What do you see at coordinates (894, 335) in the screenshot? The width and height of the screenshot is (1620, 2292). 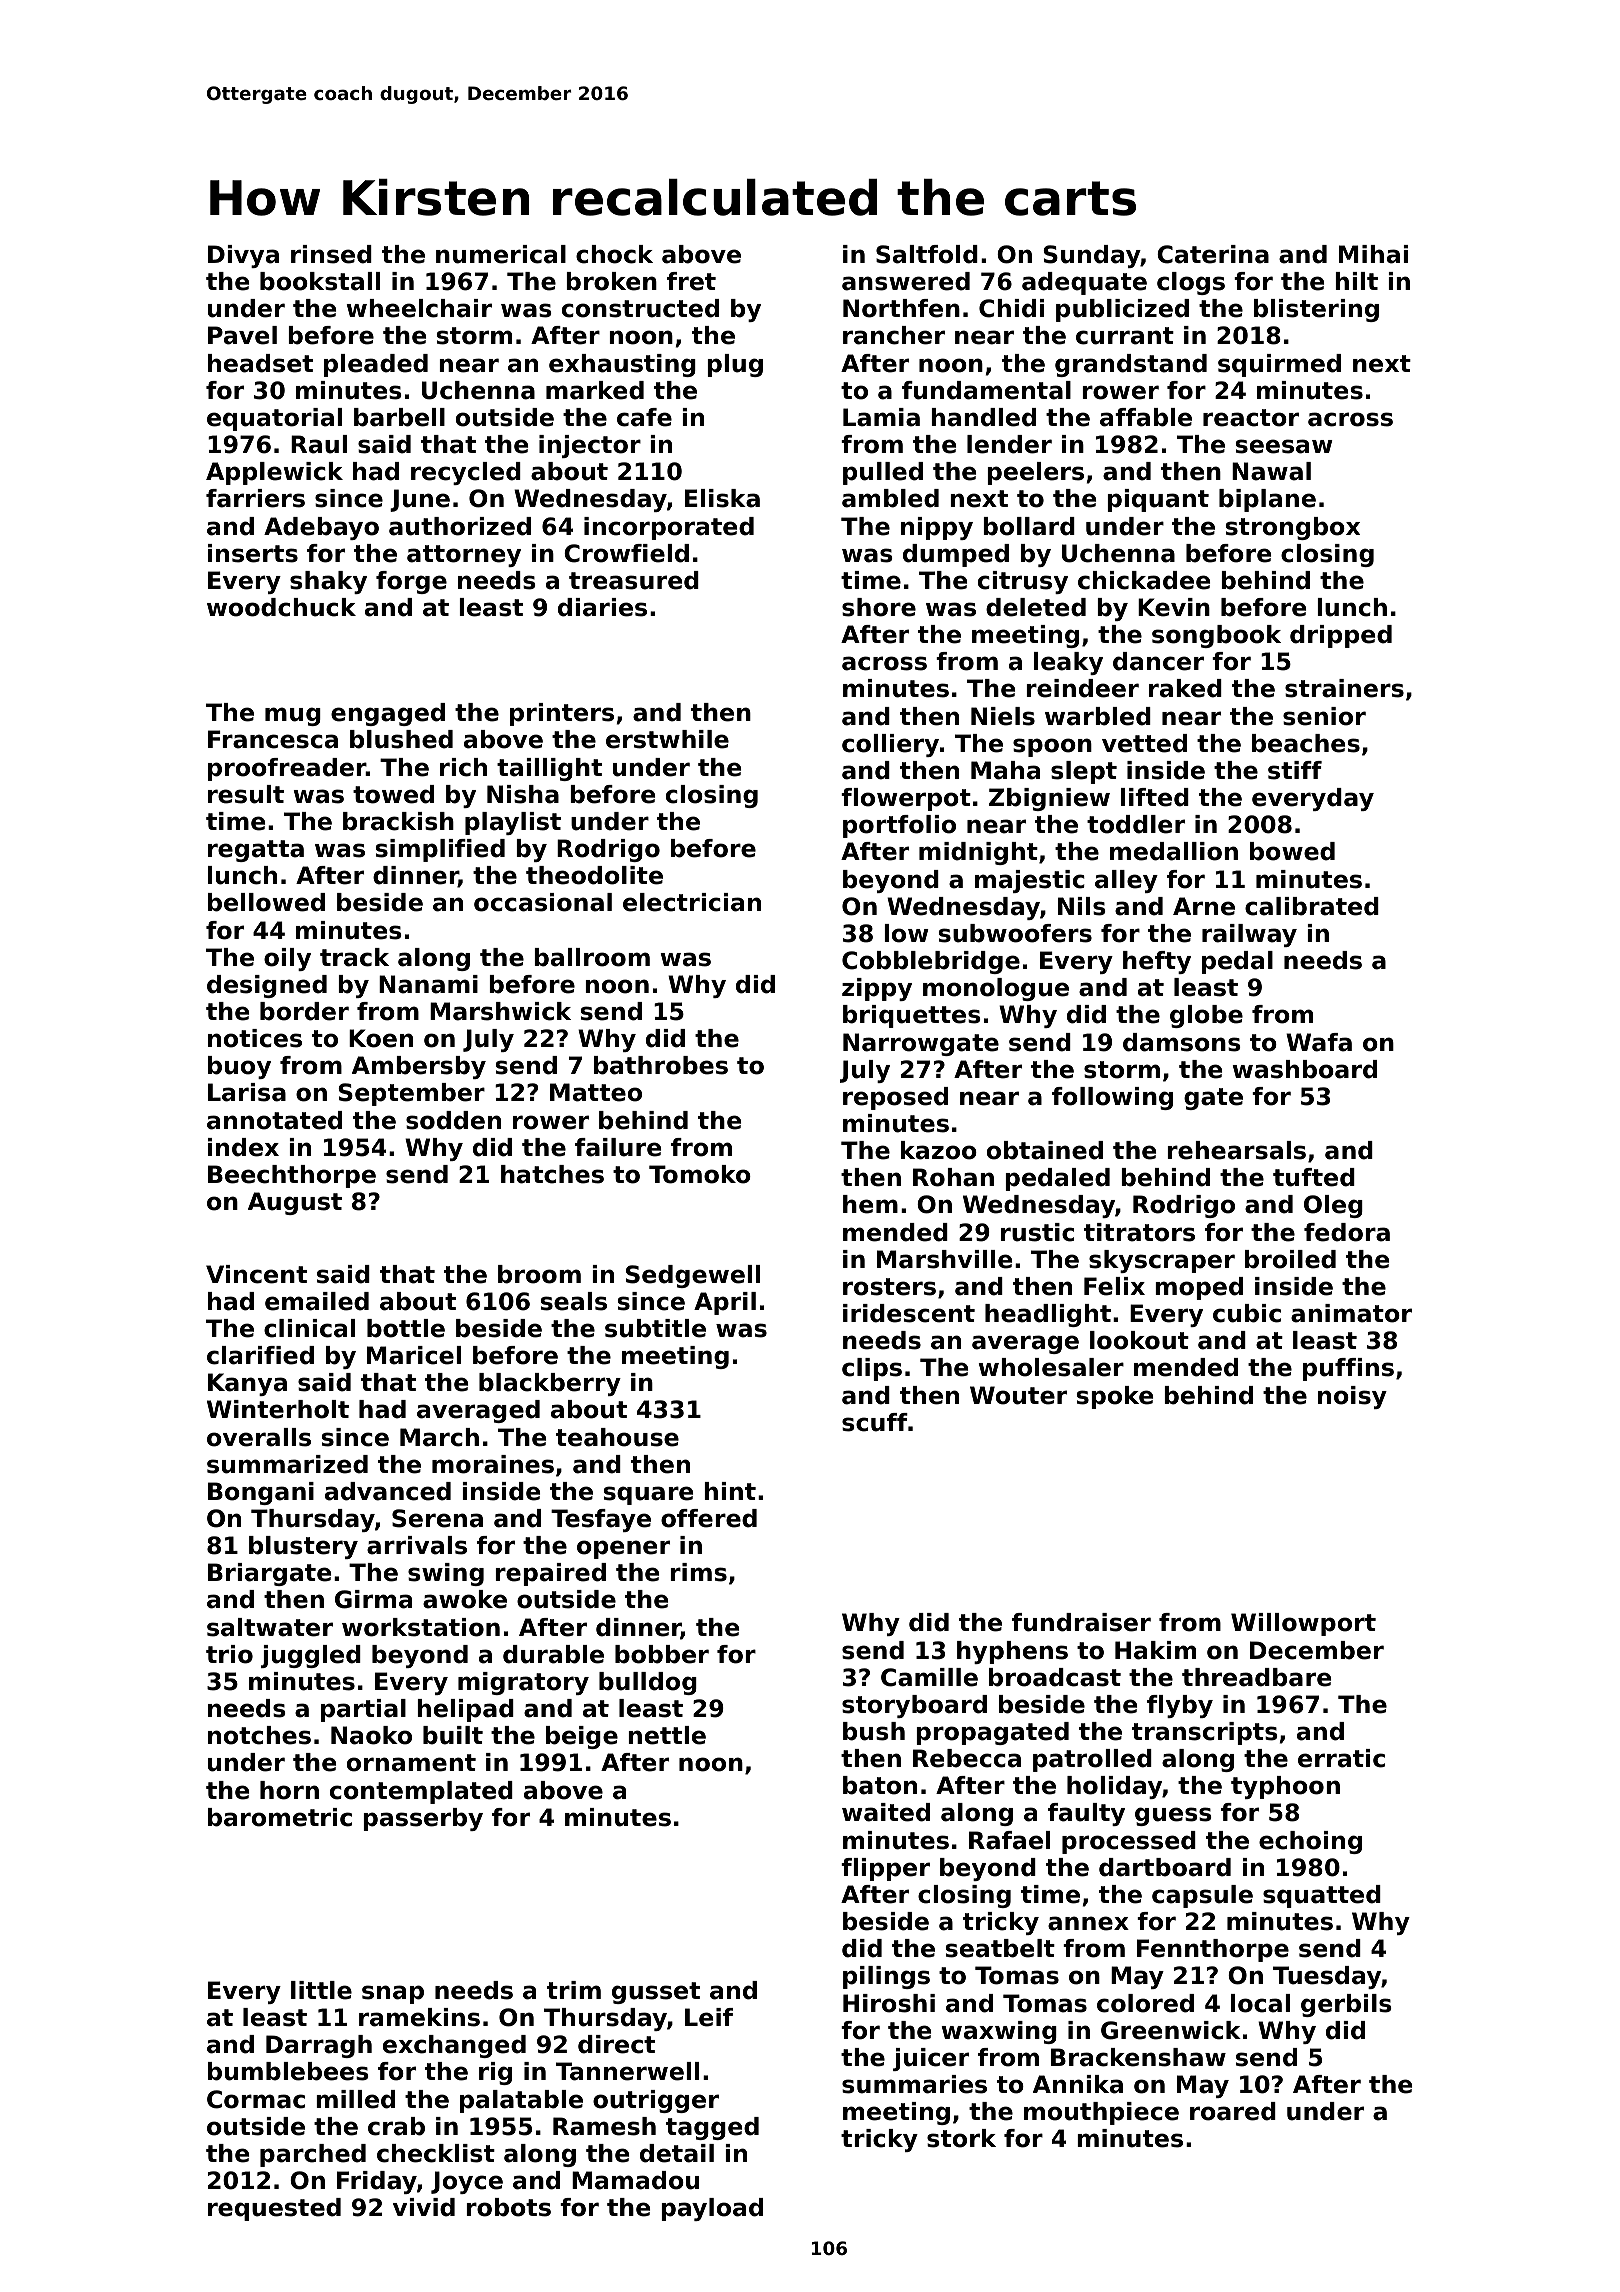 I see `rancher` at bounding box center [894, 335].
